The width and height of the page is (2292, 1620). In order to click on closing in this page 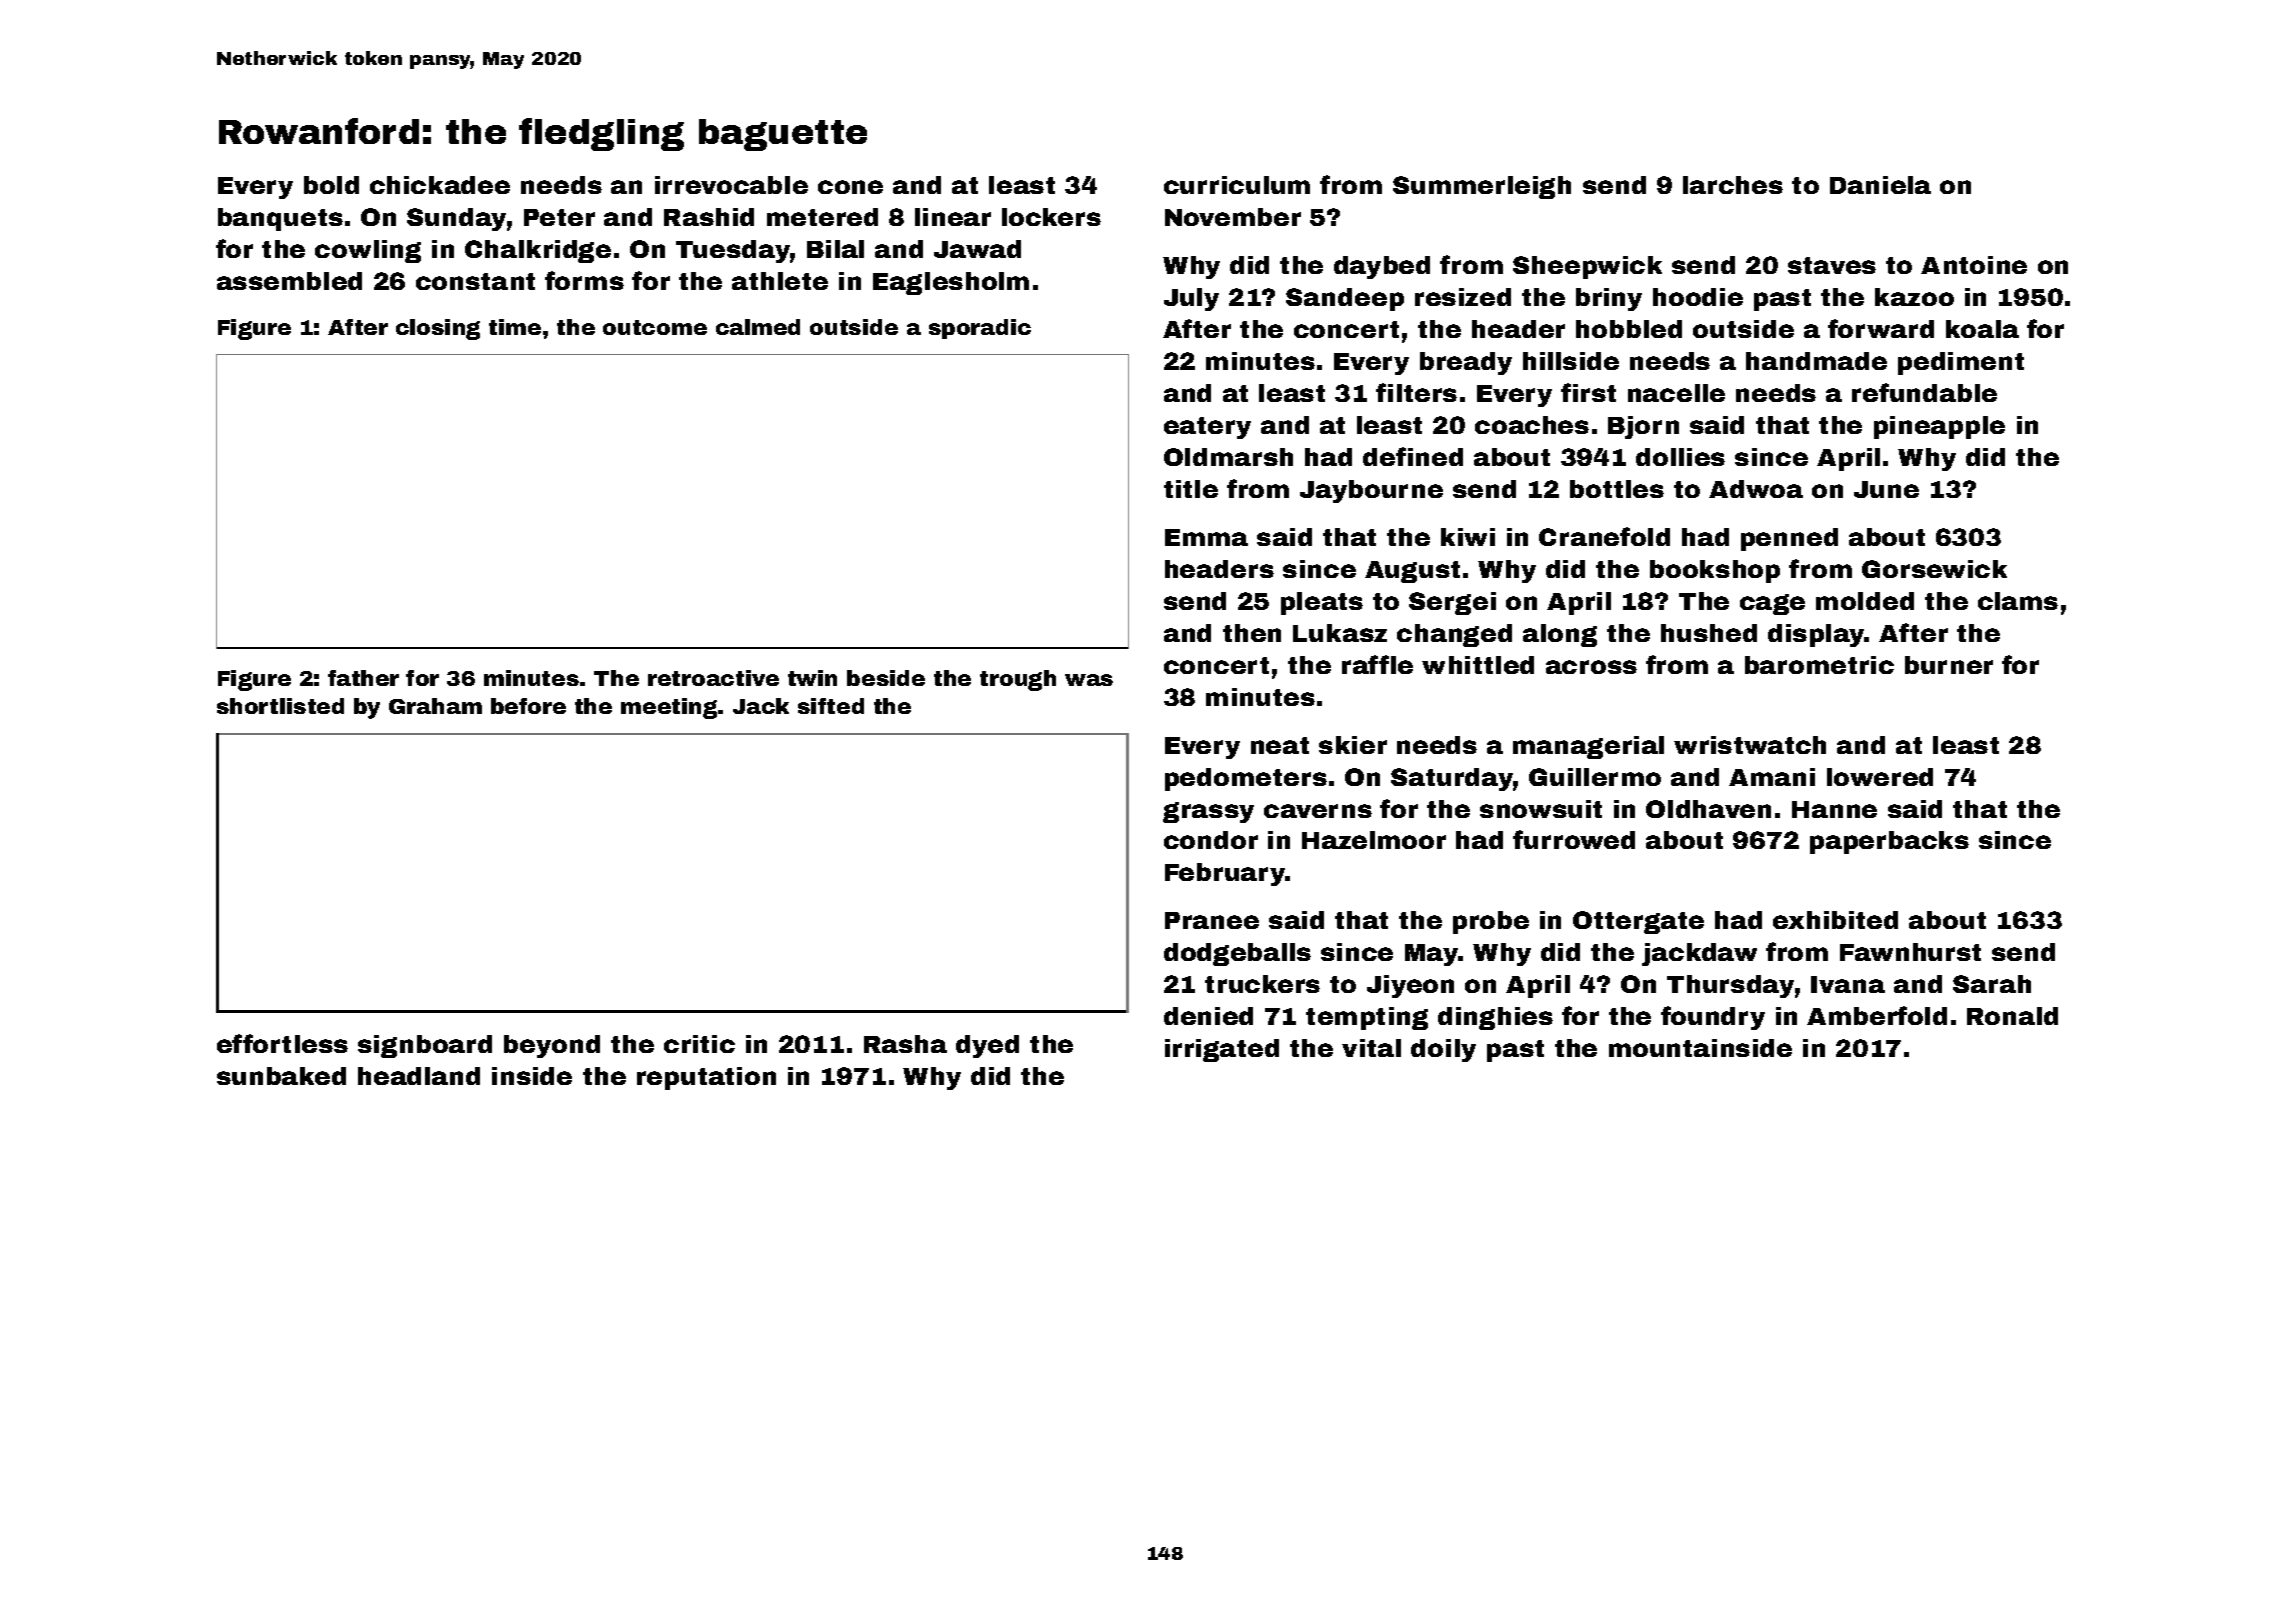, I will do `click(438, 329)`.
